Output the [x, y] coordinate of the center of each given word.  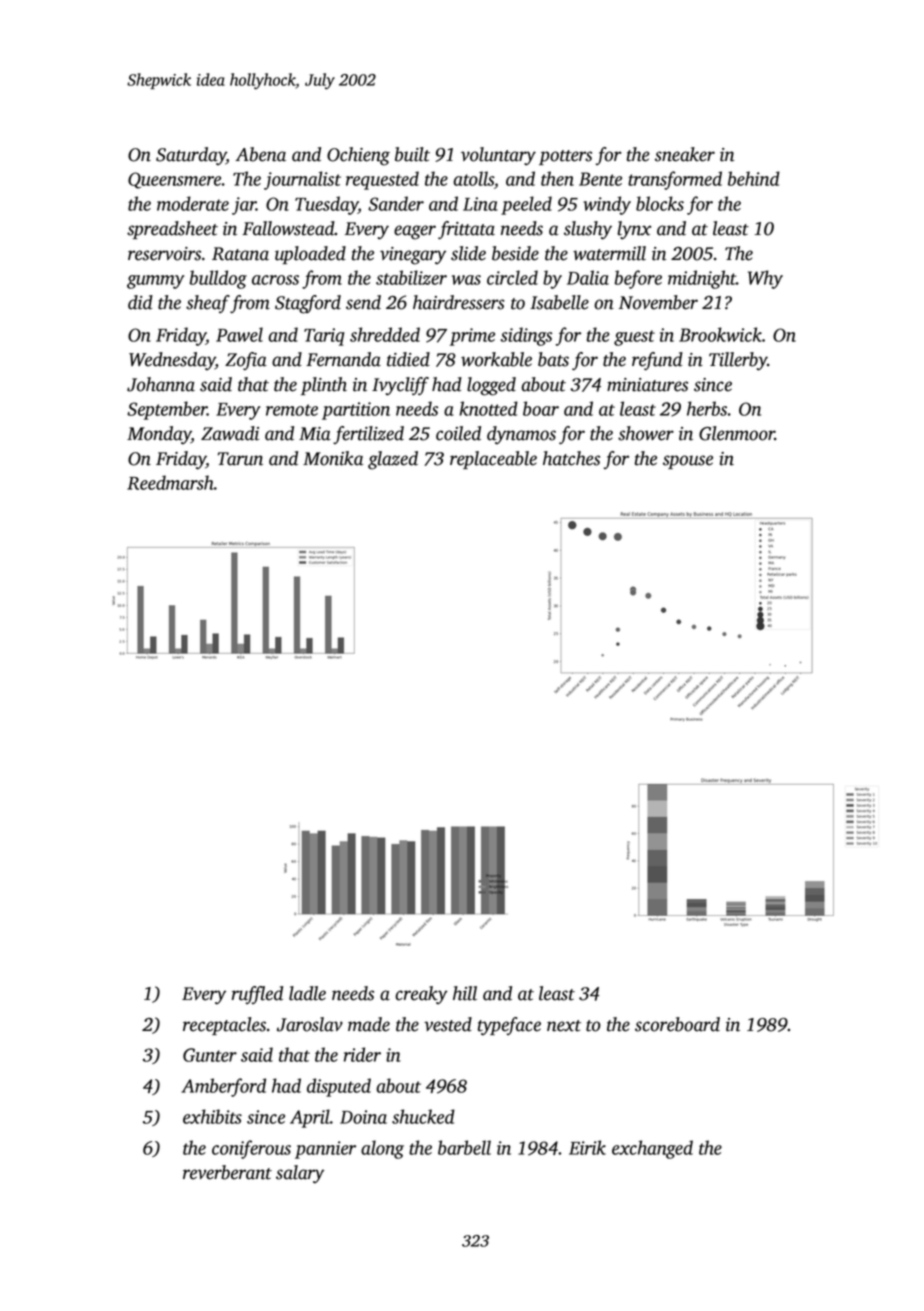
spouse [688, 462]
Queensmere [174, 180]
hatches [571, 458]
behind [754, 178]
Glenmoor [737, 433]
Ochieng [358, 156]
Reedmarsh [170, 482]
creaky [421, 995]
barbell [464, 1147]
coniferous [251, 1149]
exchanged [652, 1149]
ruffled [257, 995]
